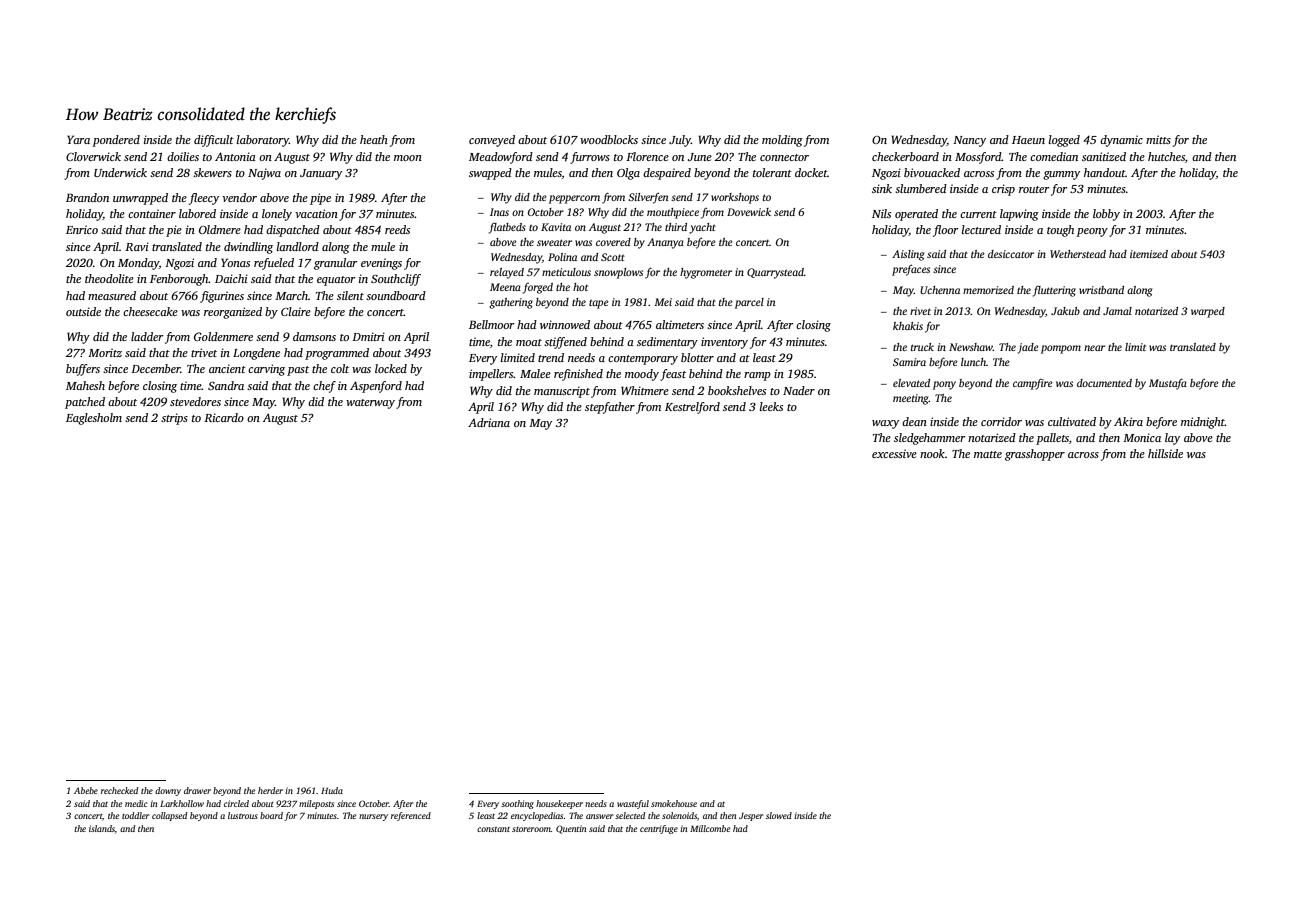  Describe the element at coordinates (94, 419) in the document. I see `Eaglesholm` at that location.
